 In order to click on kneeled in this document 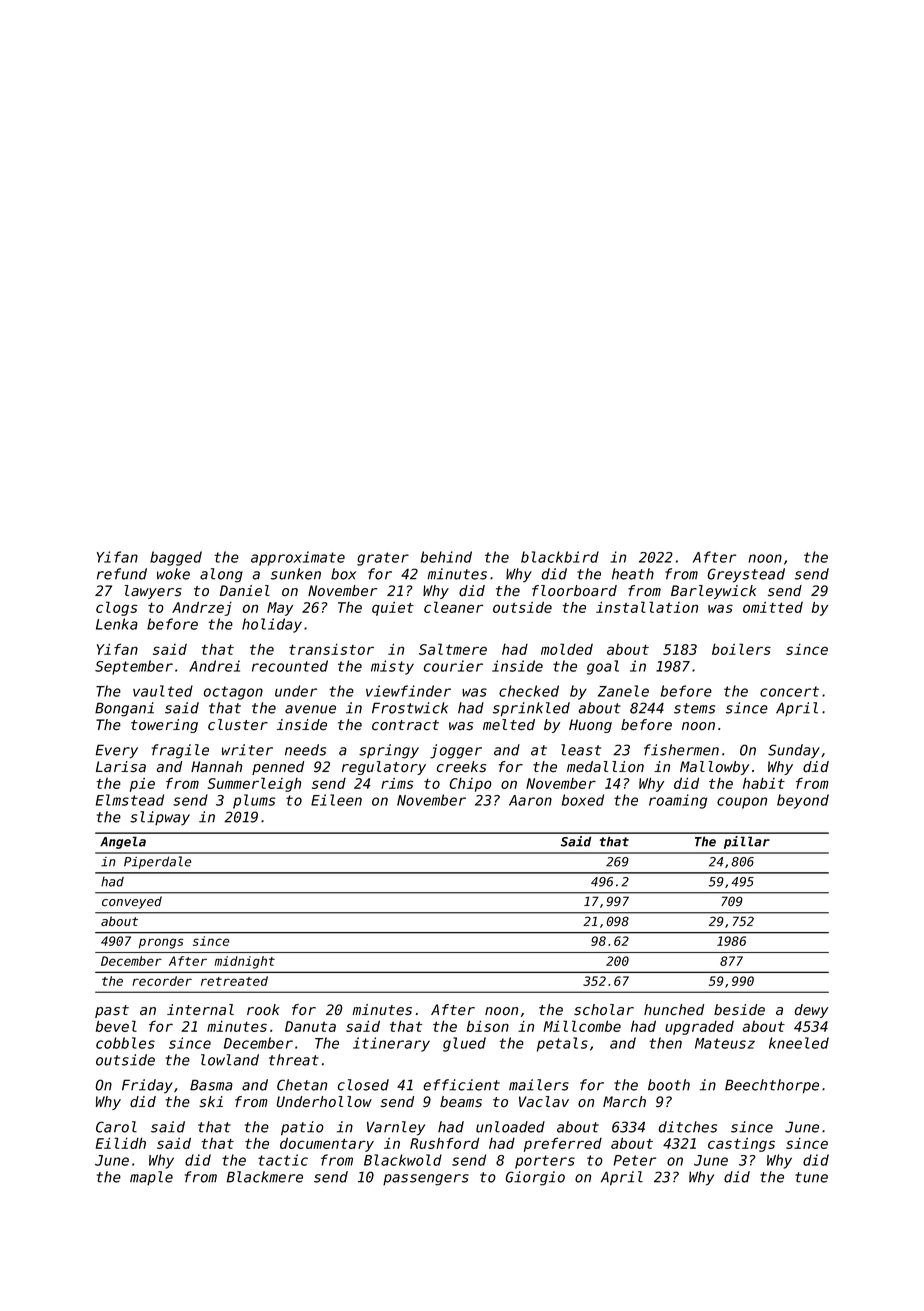, I will do `click(799, 1043)`.
